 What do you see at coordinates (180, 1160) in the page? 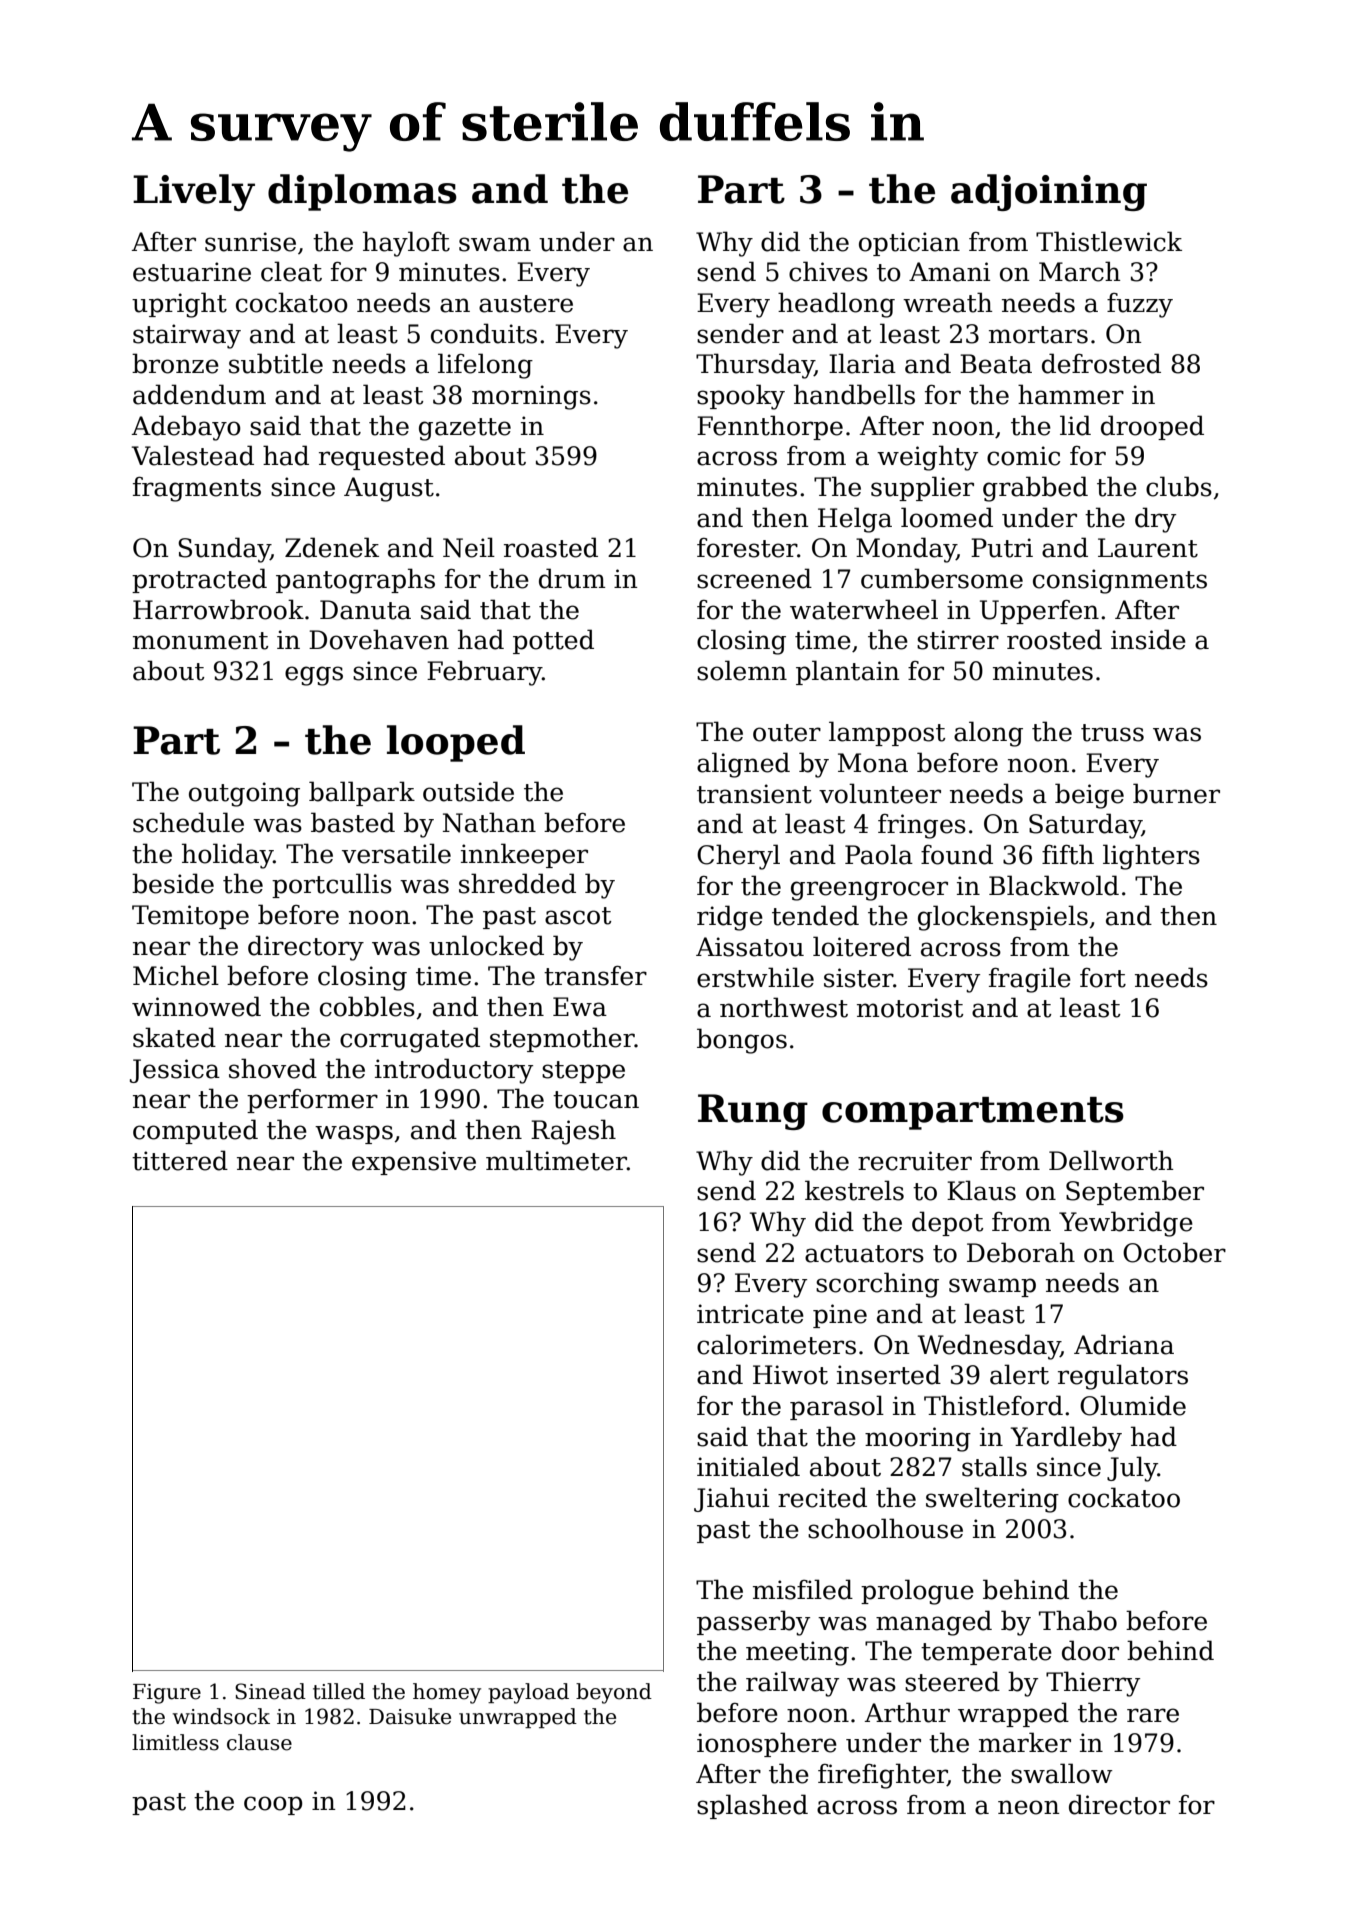
I see `tittered` at bounding box center [180, 1160].
